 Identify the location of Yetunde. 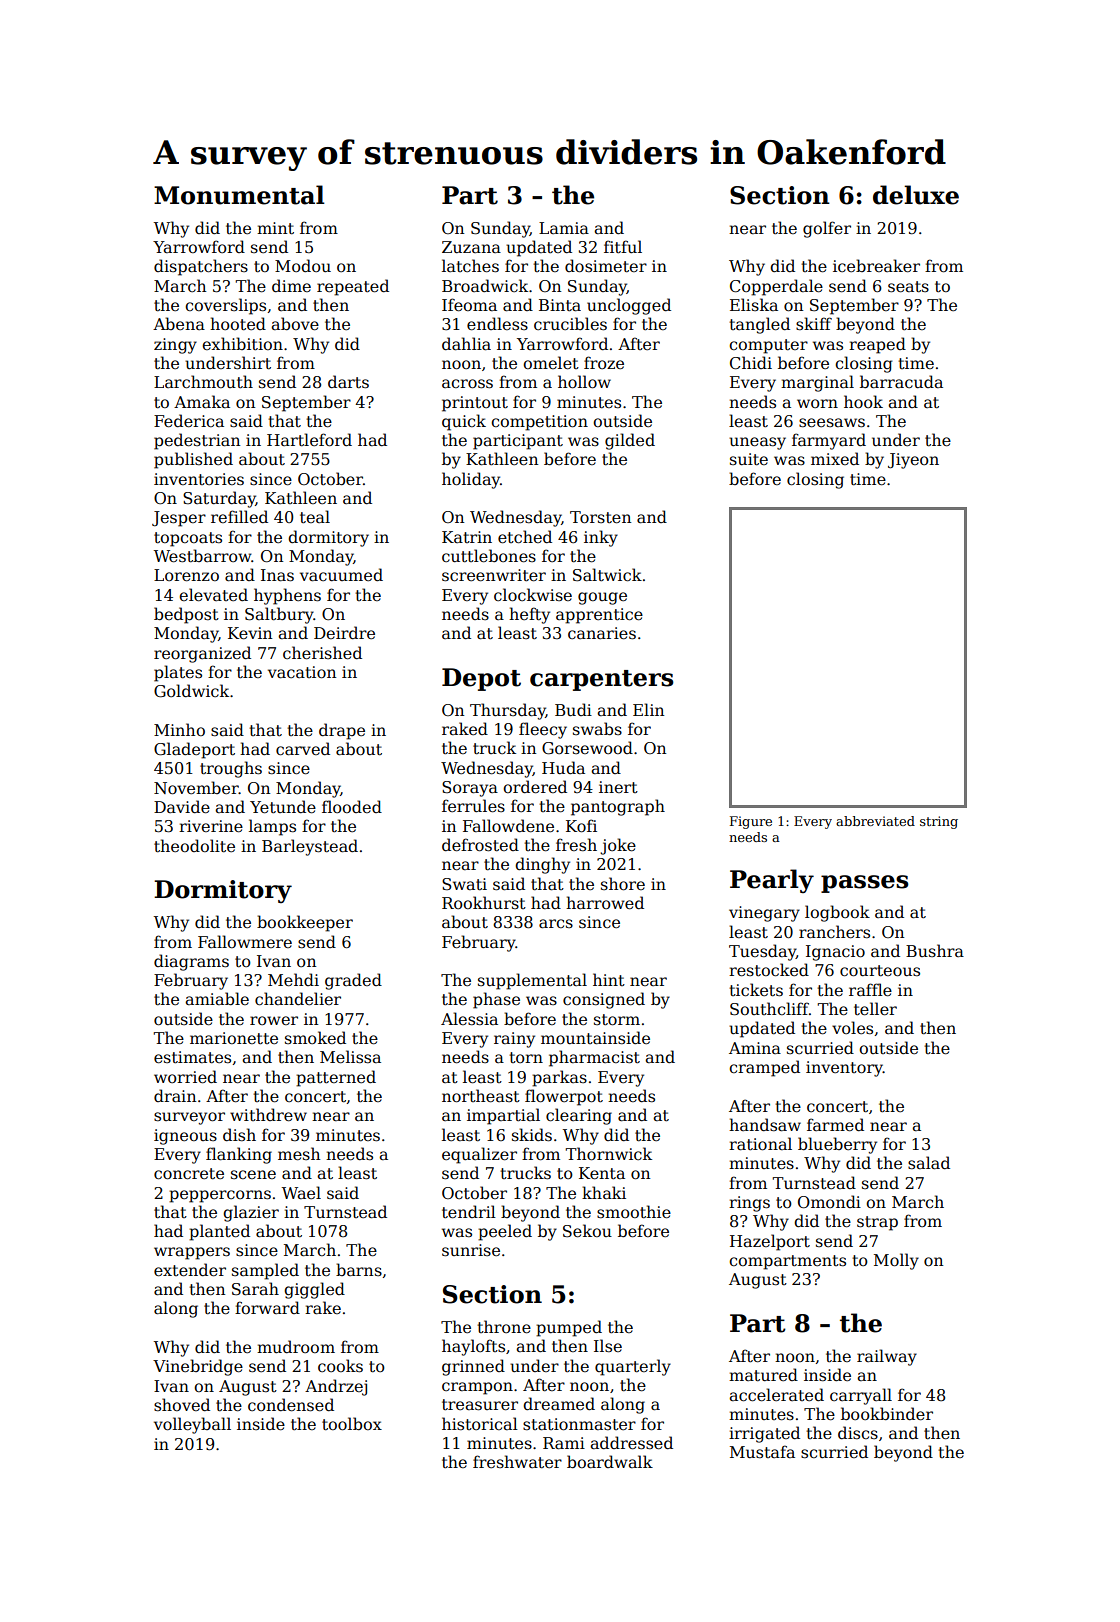
(283, 807).
